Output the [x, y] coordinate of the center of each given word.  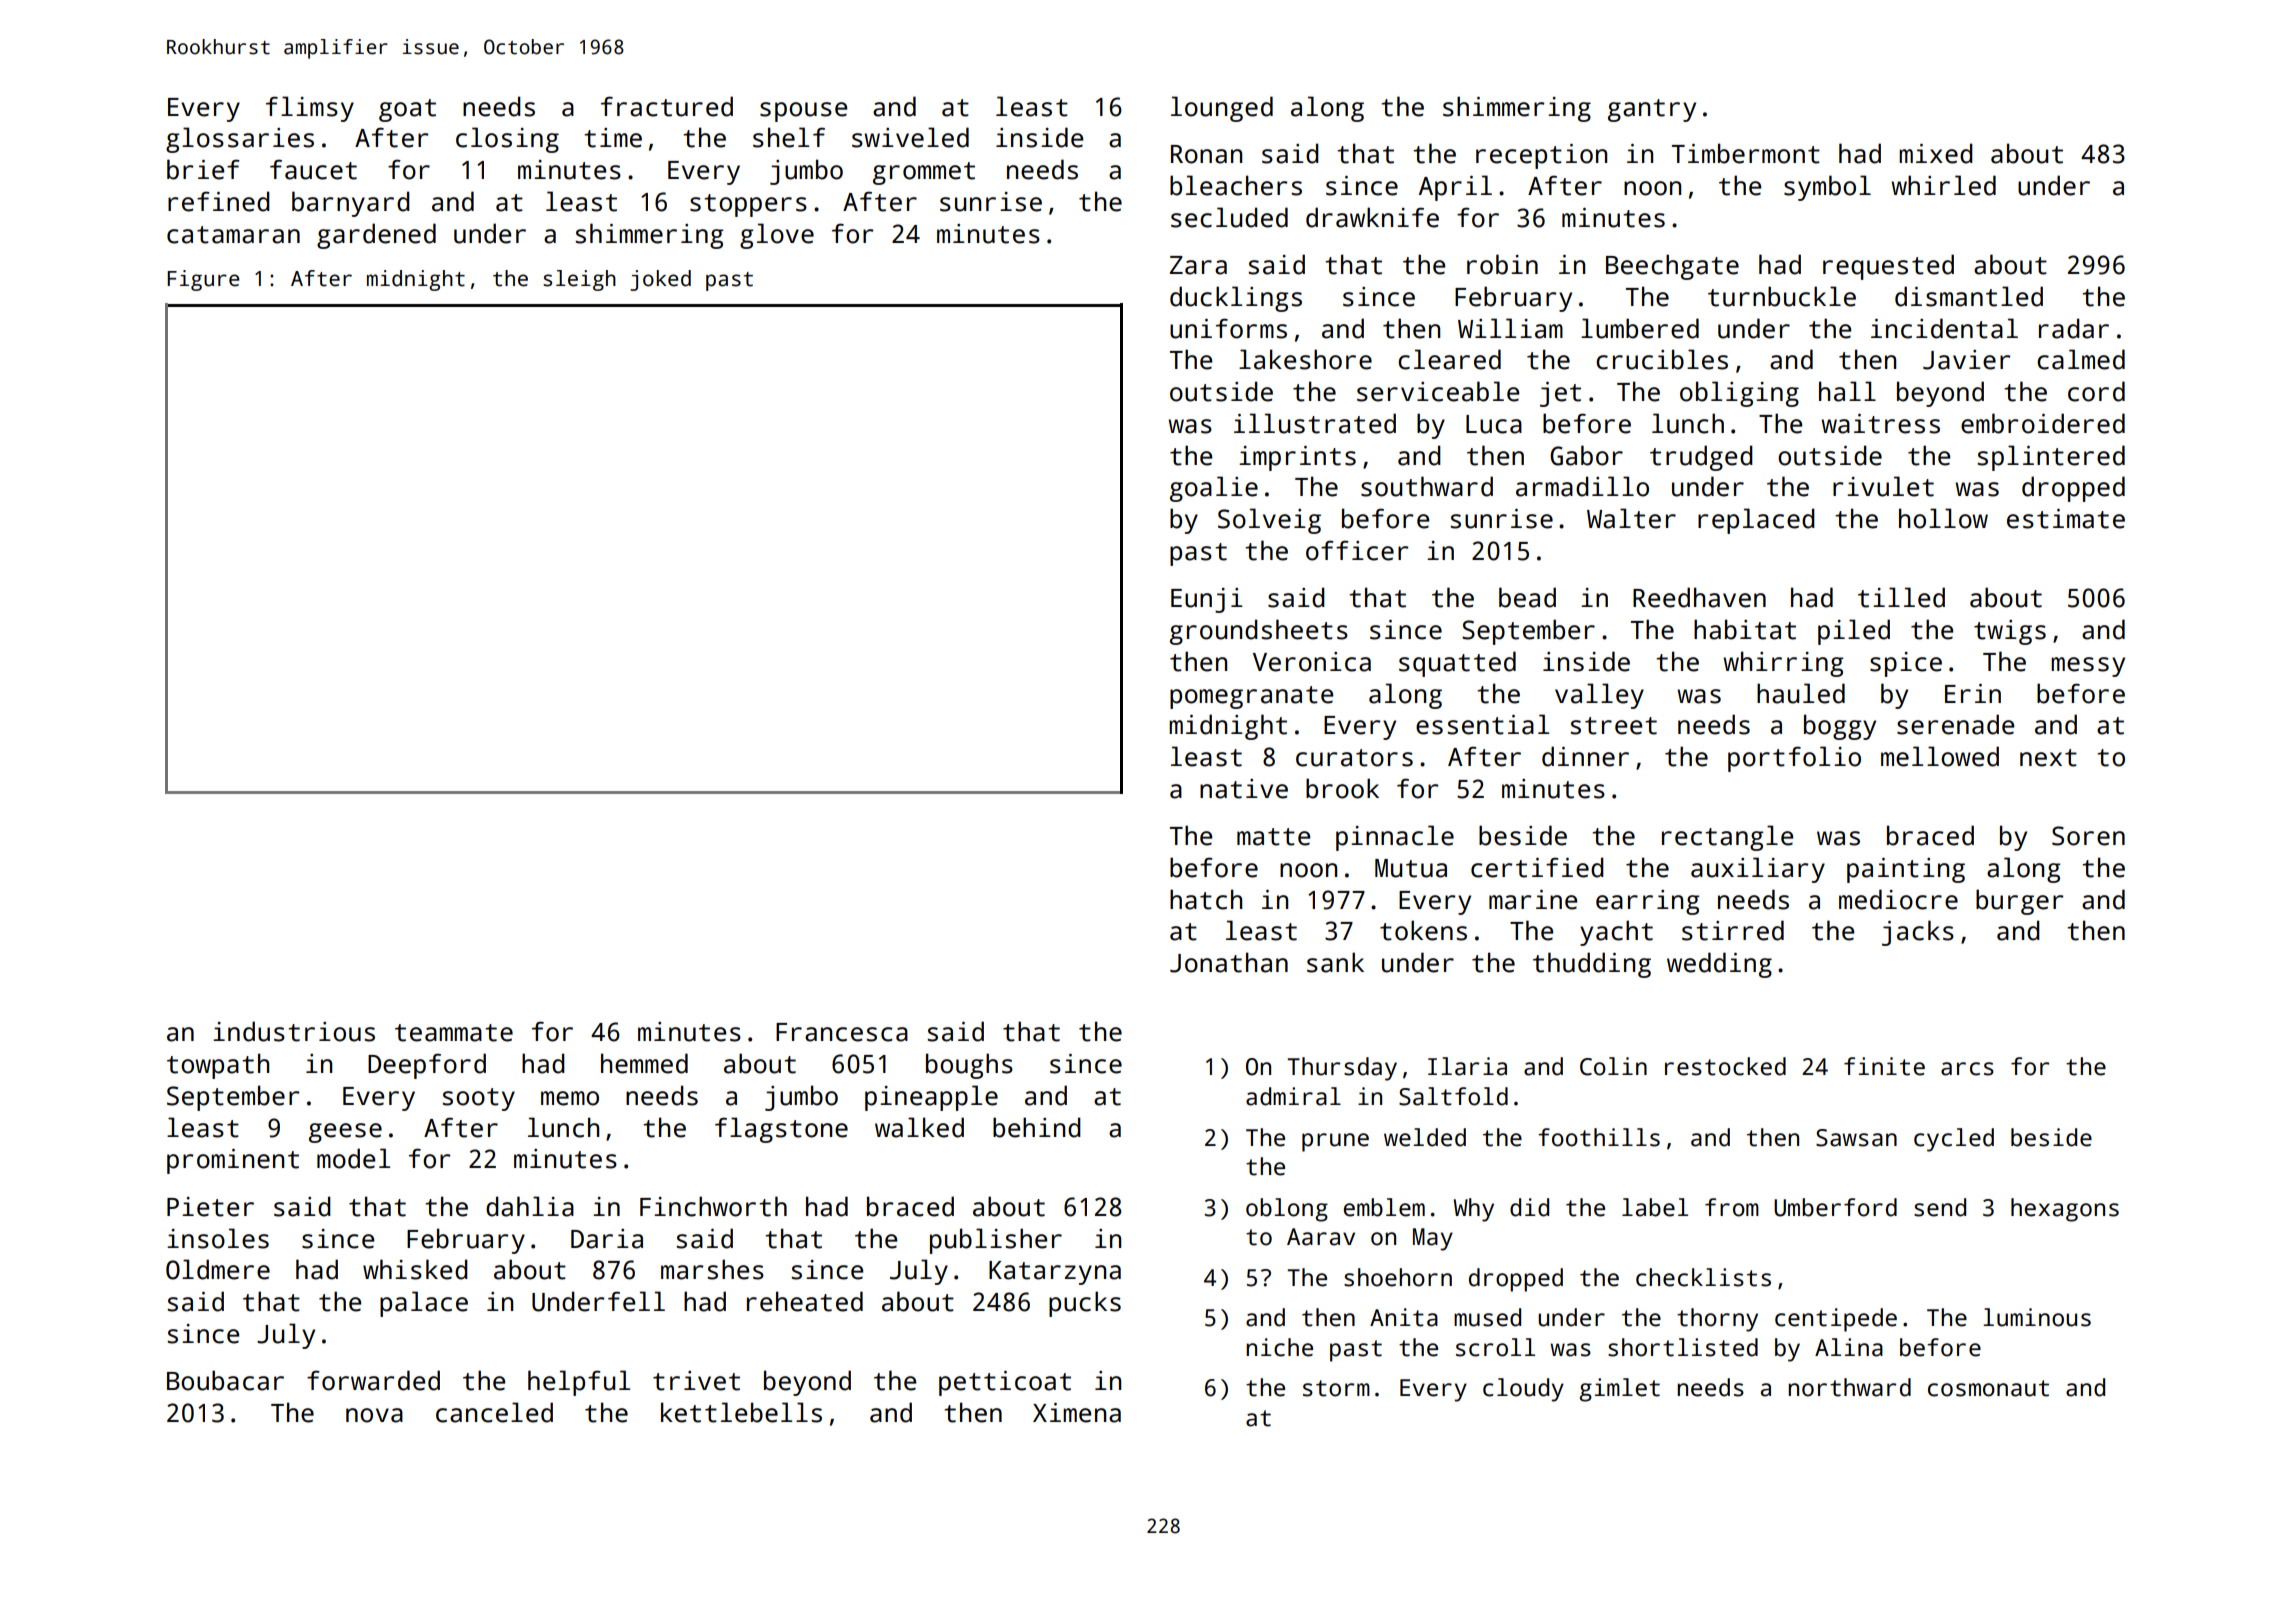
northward [1849, 1387]
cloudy [1523, 1390]
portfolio [1794, 759]
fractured [667, 106]
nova [374, 1415]
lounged [1222, 109]
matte [1273, 837]
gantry [1652, 110]
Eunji [1207, 600]
